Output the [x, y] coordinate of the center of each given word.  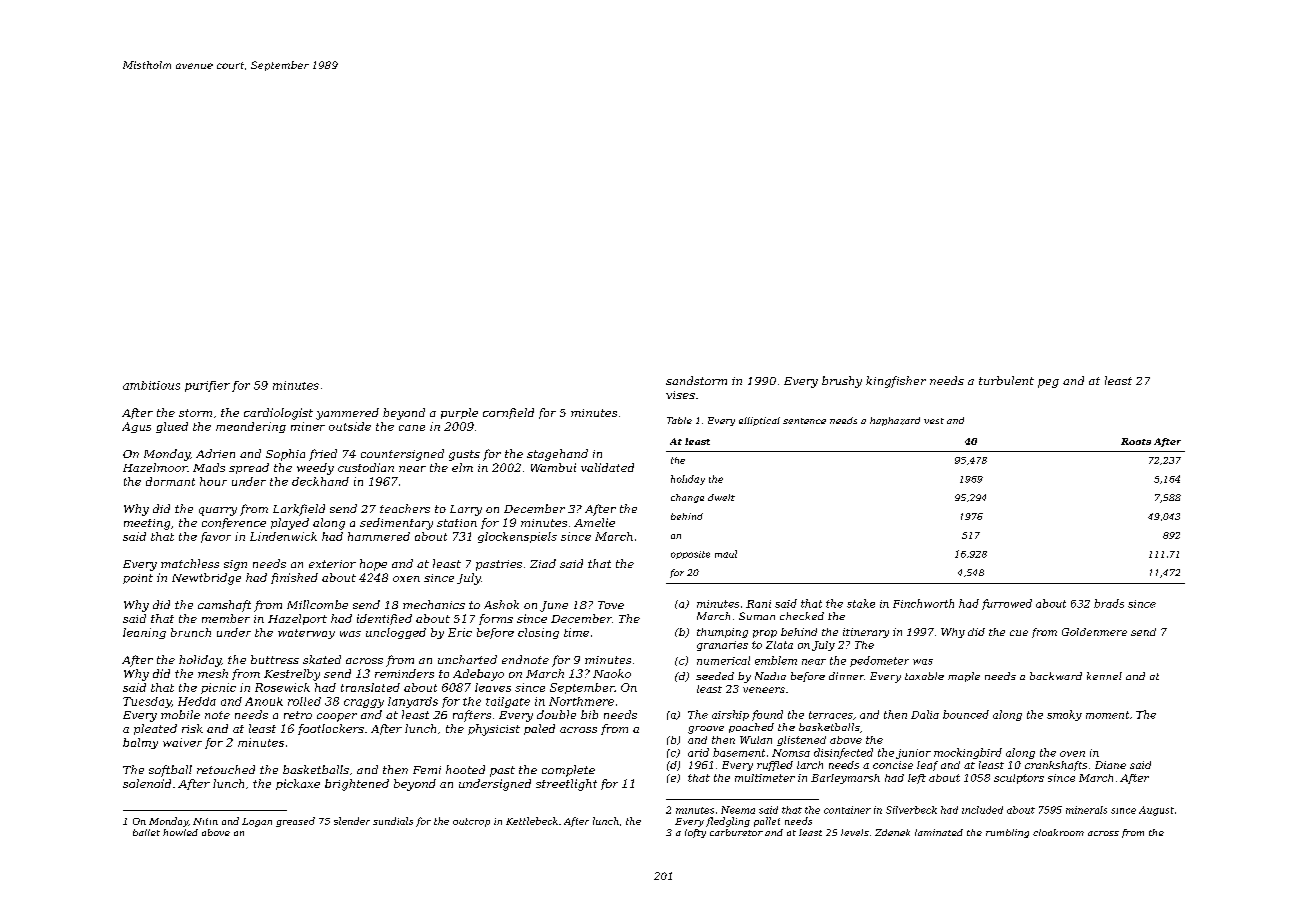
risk [192, 728]
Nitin [205, 821]
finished [294, 578]
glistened [801, 741]
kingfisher [896, 382]
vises [680, 395]
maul [726, 554]
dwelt [721, 497]
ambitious [151, 385]
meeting [147, 524]
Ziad [543, 563]
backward [1056, 676]
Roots [1136, 441]
